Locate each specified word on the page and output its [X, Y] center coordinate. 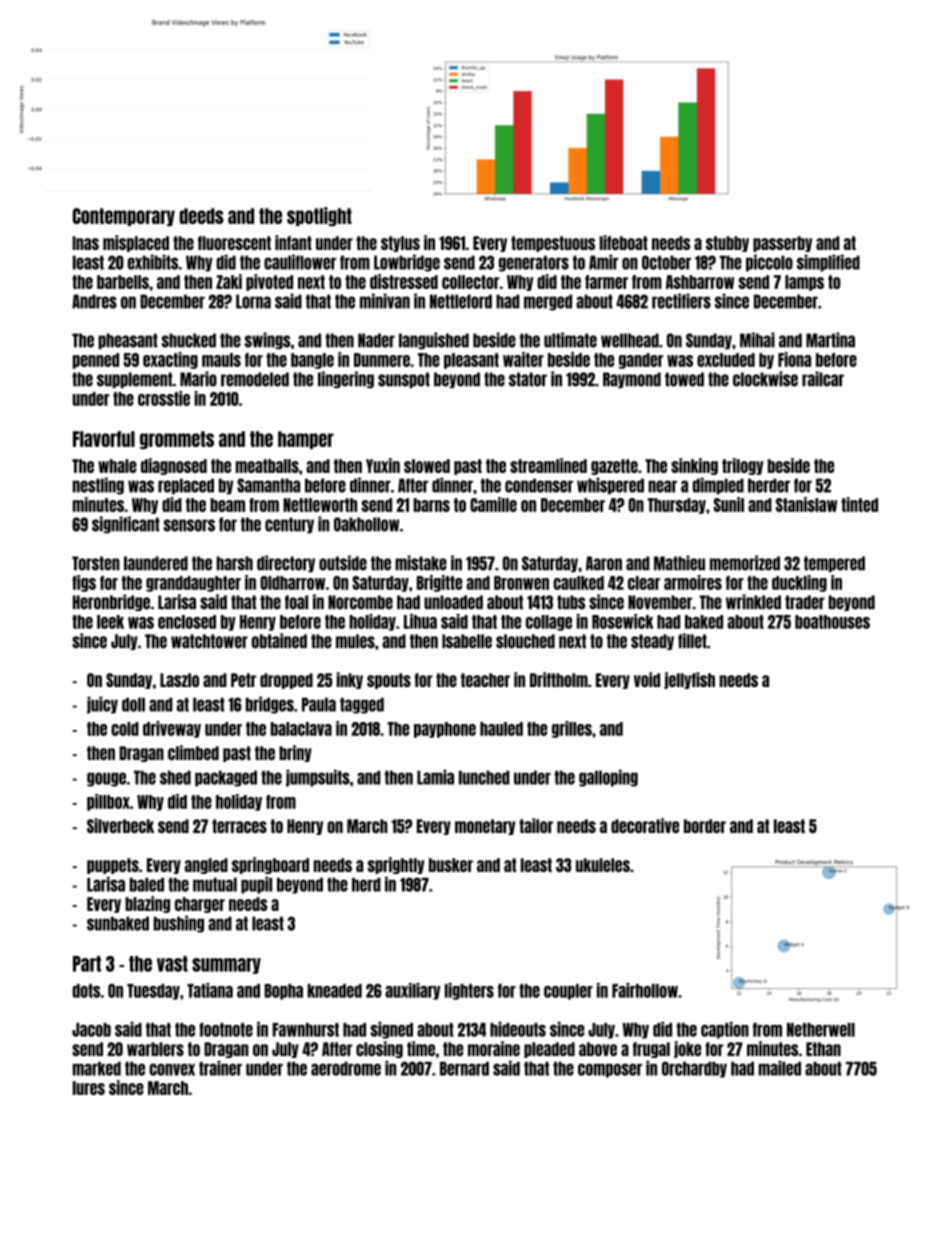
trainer [220, 1068]
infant [293, 242]
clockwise [765, 379]
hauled [501, 729]
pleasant [471, 361]
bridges [270, 705]
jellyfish [689, 680]
